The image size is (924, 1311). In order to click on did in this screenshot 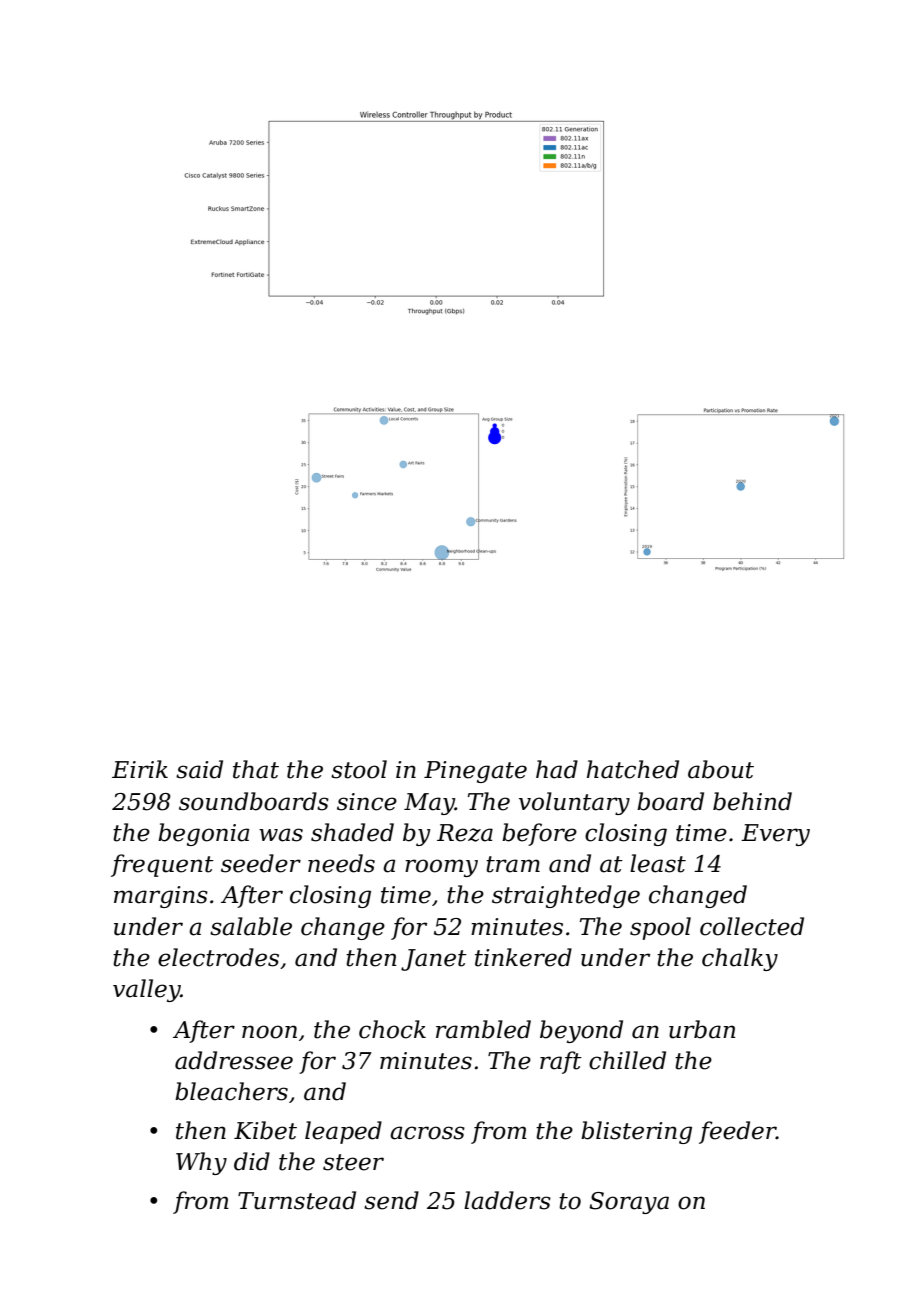, I will do `click(252, 1161)`.
